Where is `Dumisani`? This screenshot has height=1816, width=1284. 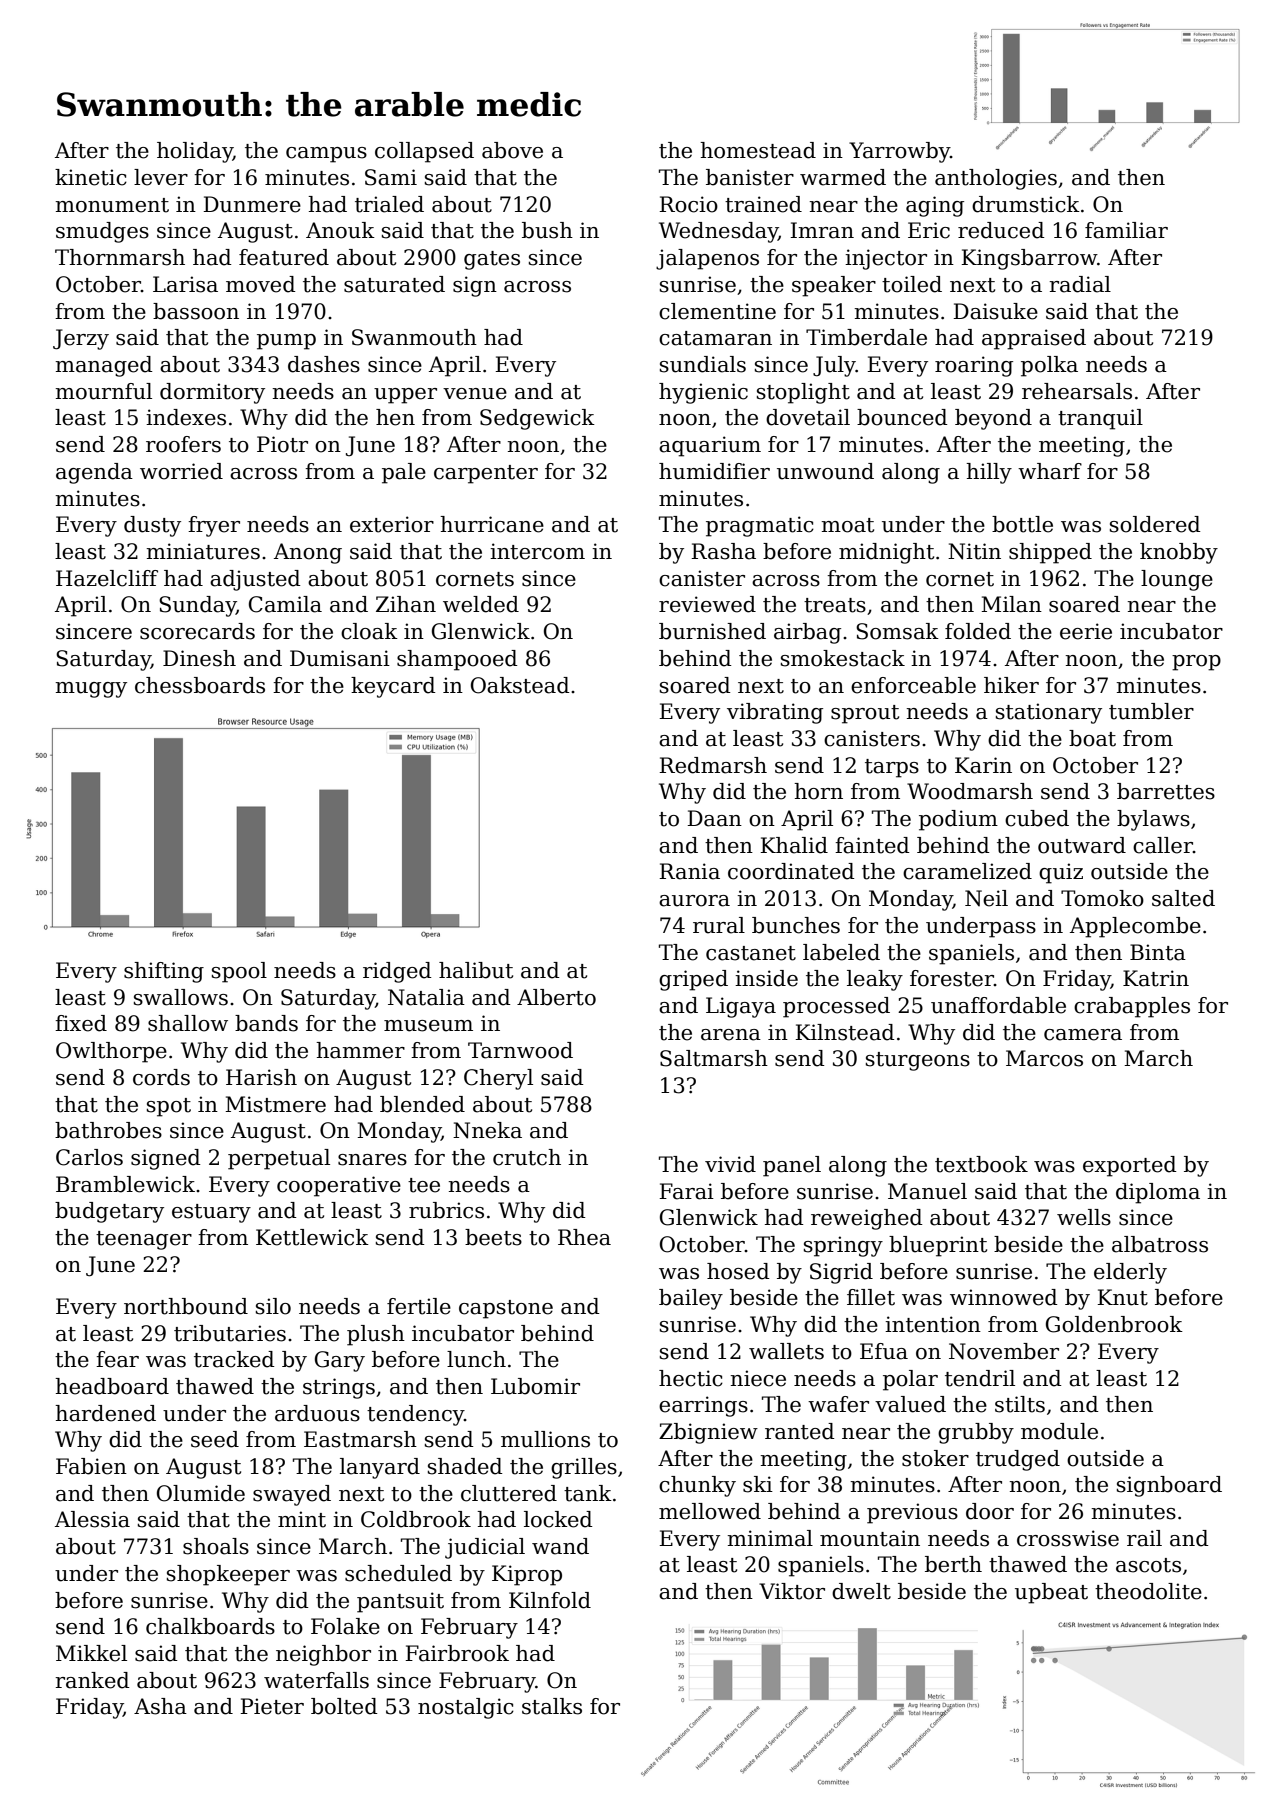
Dumisani is located at coordinates (340, 658).
